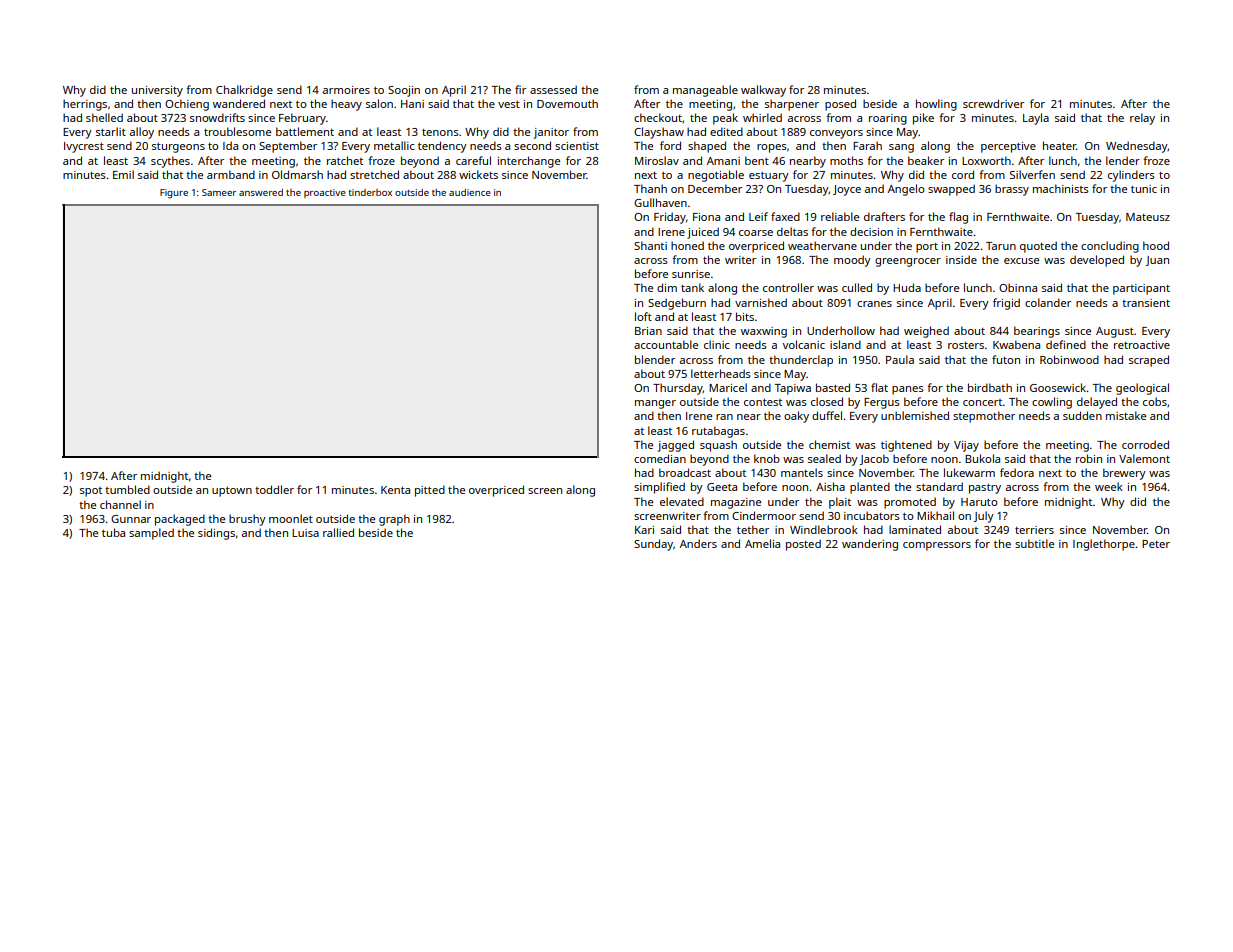 This screenshot has width=1233, height=952. I want to click on fir, so click(520, 89).
